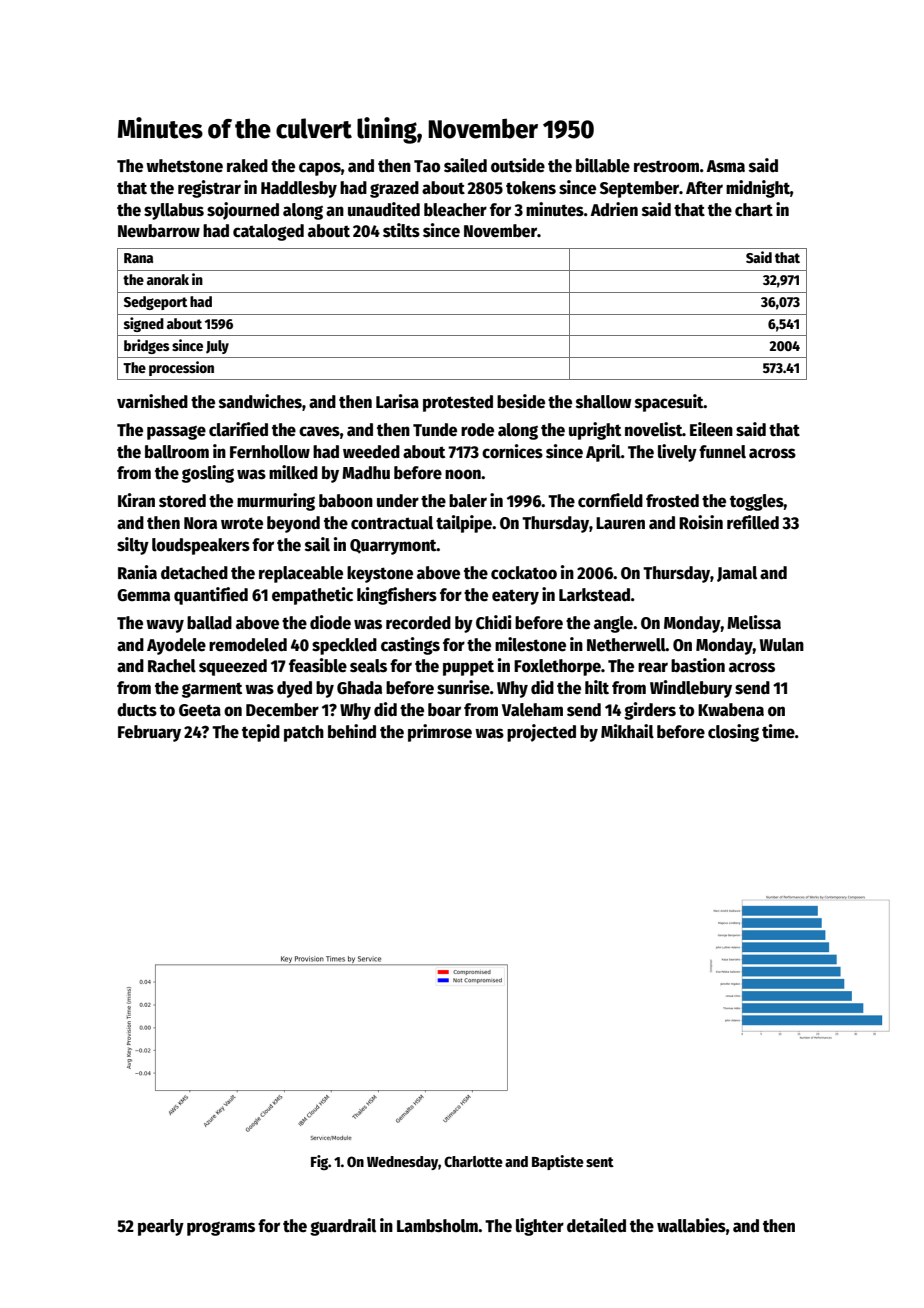 The height and width of the document is (1308, 924). What do you see at coordinates (221, 1229) in the document?
I see `programs` at bounding box center [221, 1229].
